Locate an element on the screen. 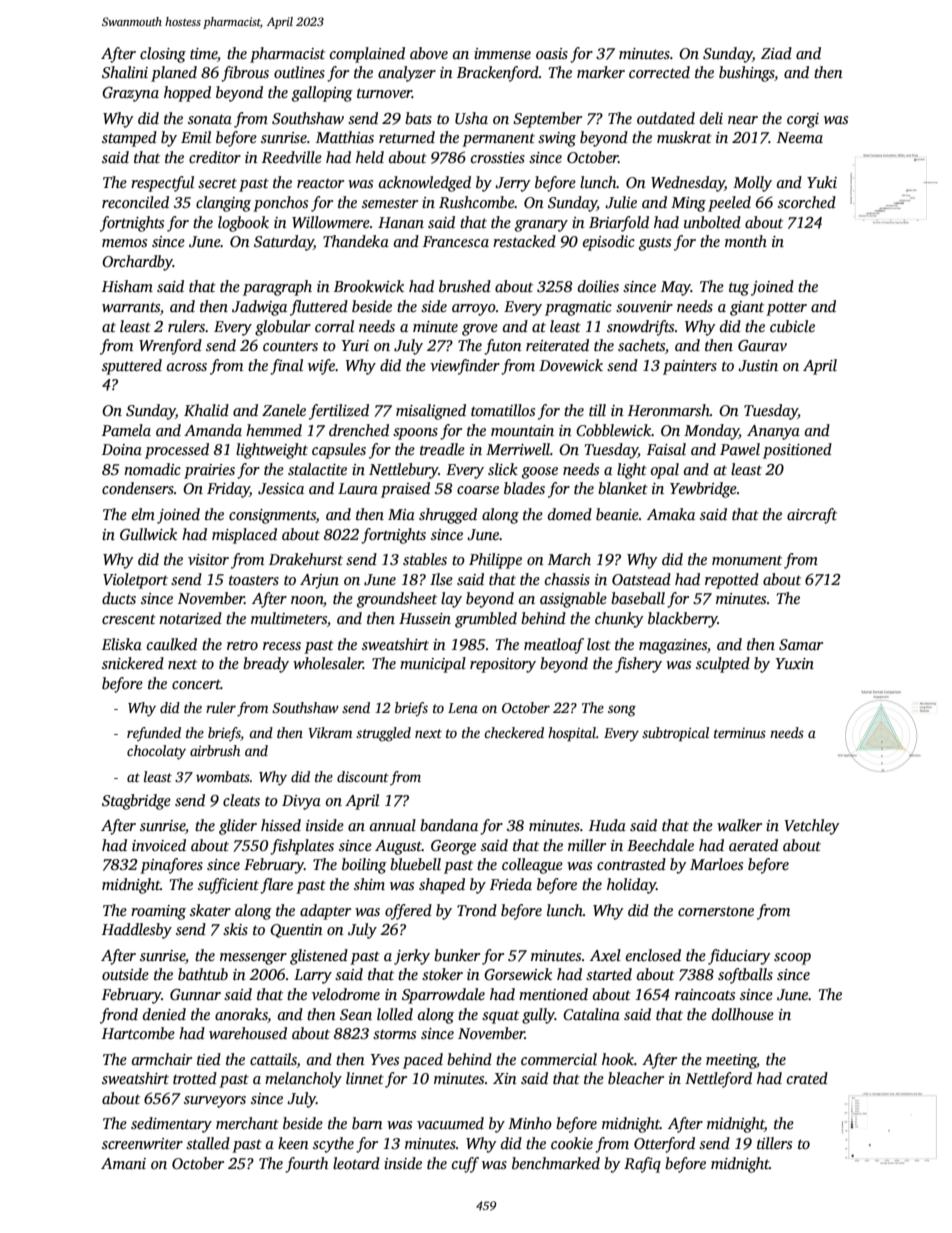  Huda is located at coordinates (607, 825).
